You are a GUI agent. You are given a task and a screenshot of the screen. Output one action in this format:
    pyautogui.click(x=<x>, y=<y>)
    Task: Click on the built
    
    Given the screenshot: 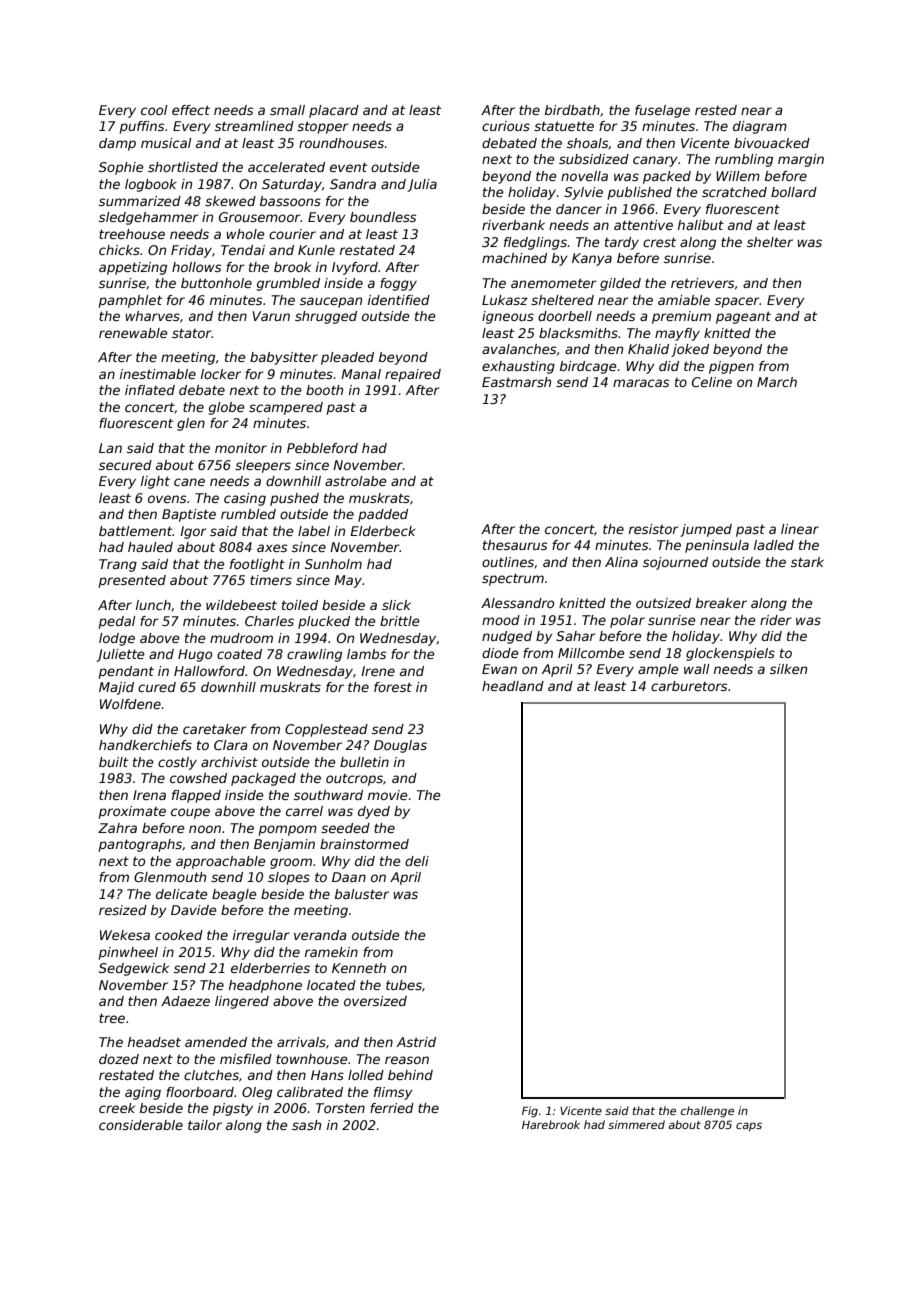 What is the action you would take?
    pyautogui.click(x=113, y=762)
